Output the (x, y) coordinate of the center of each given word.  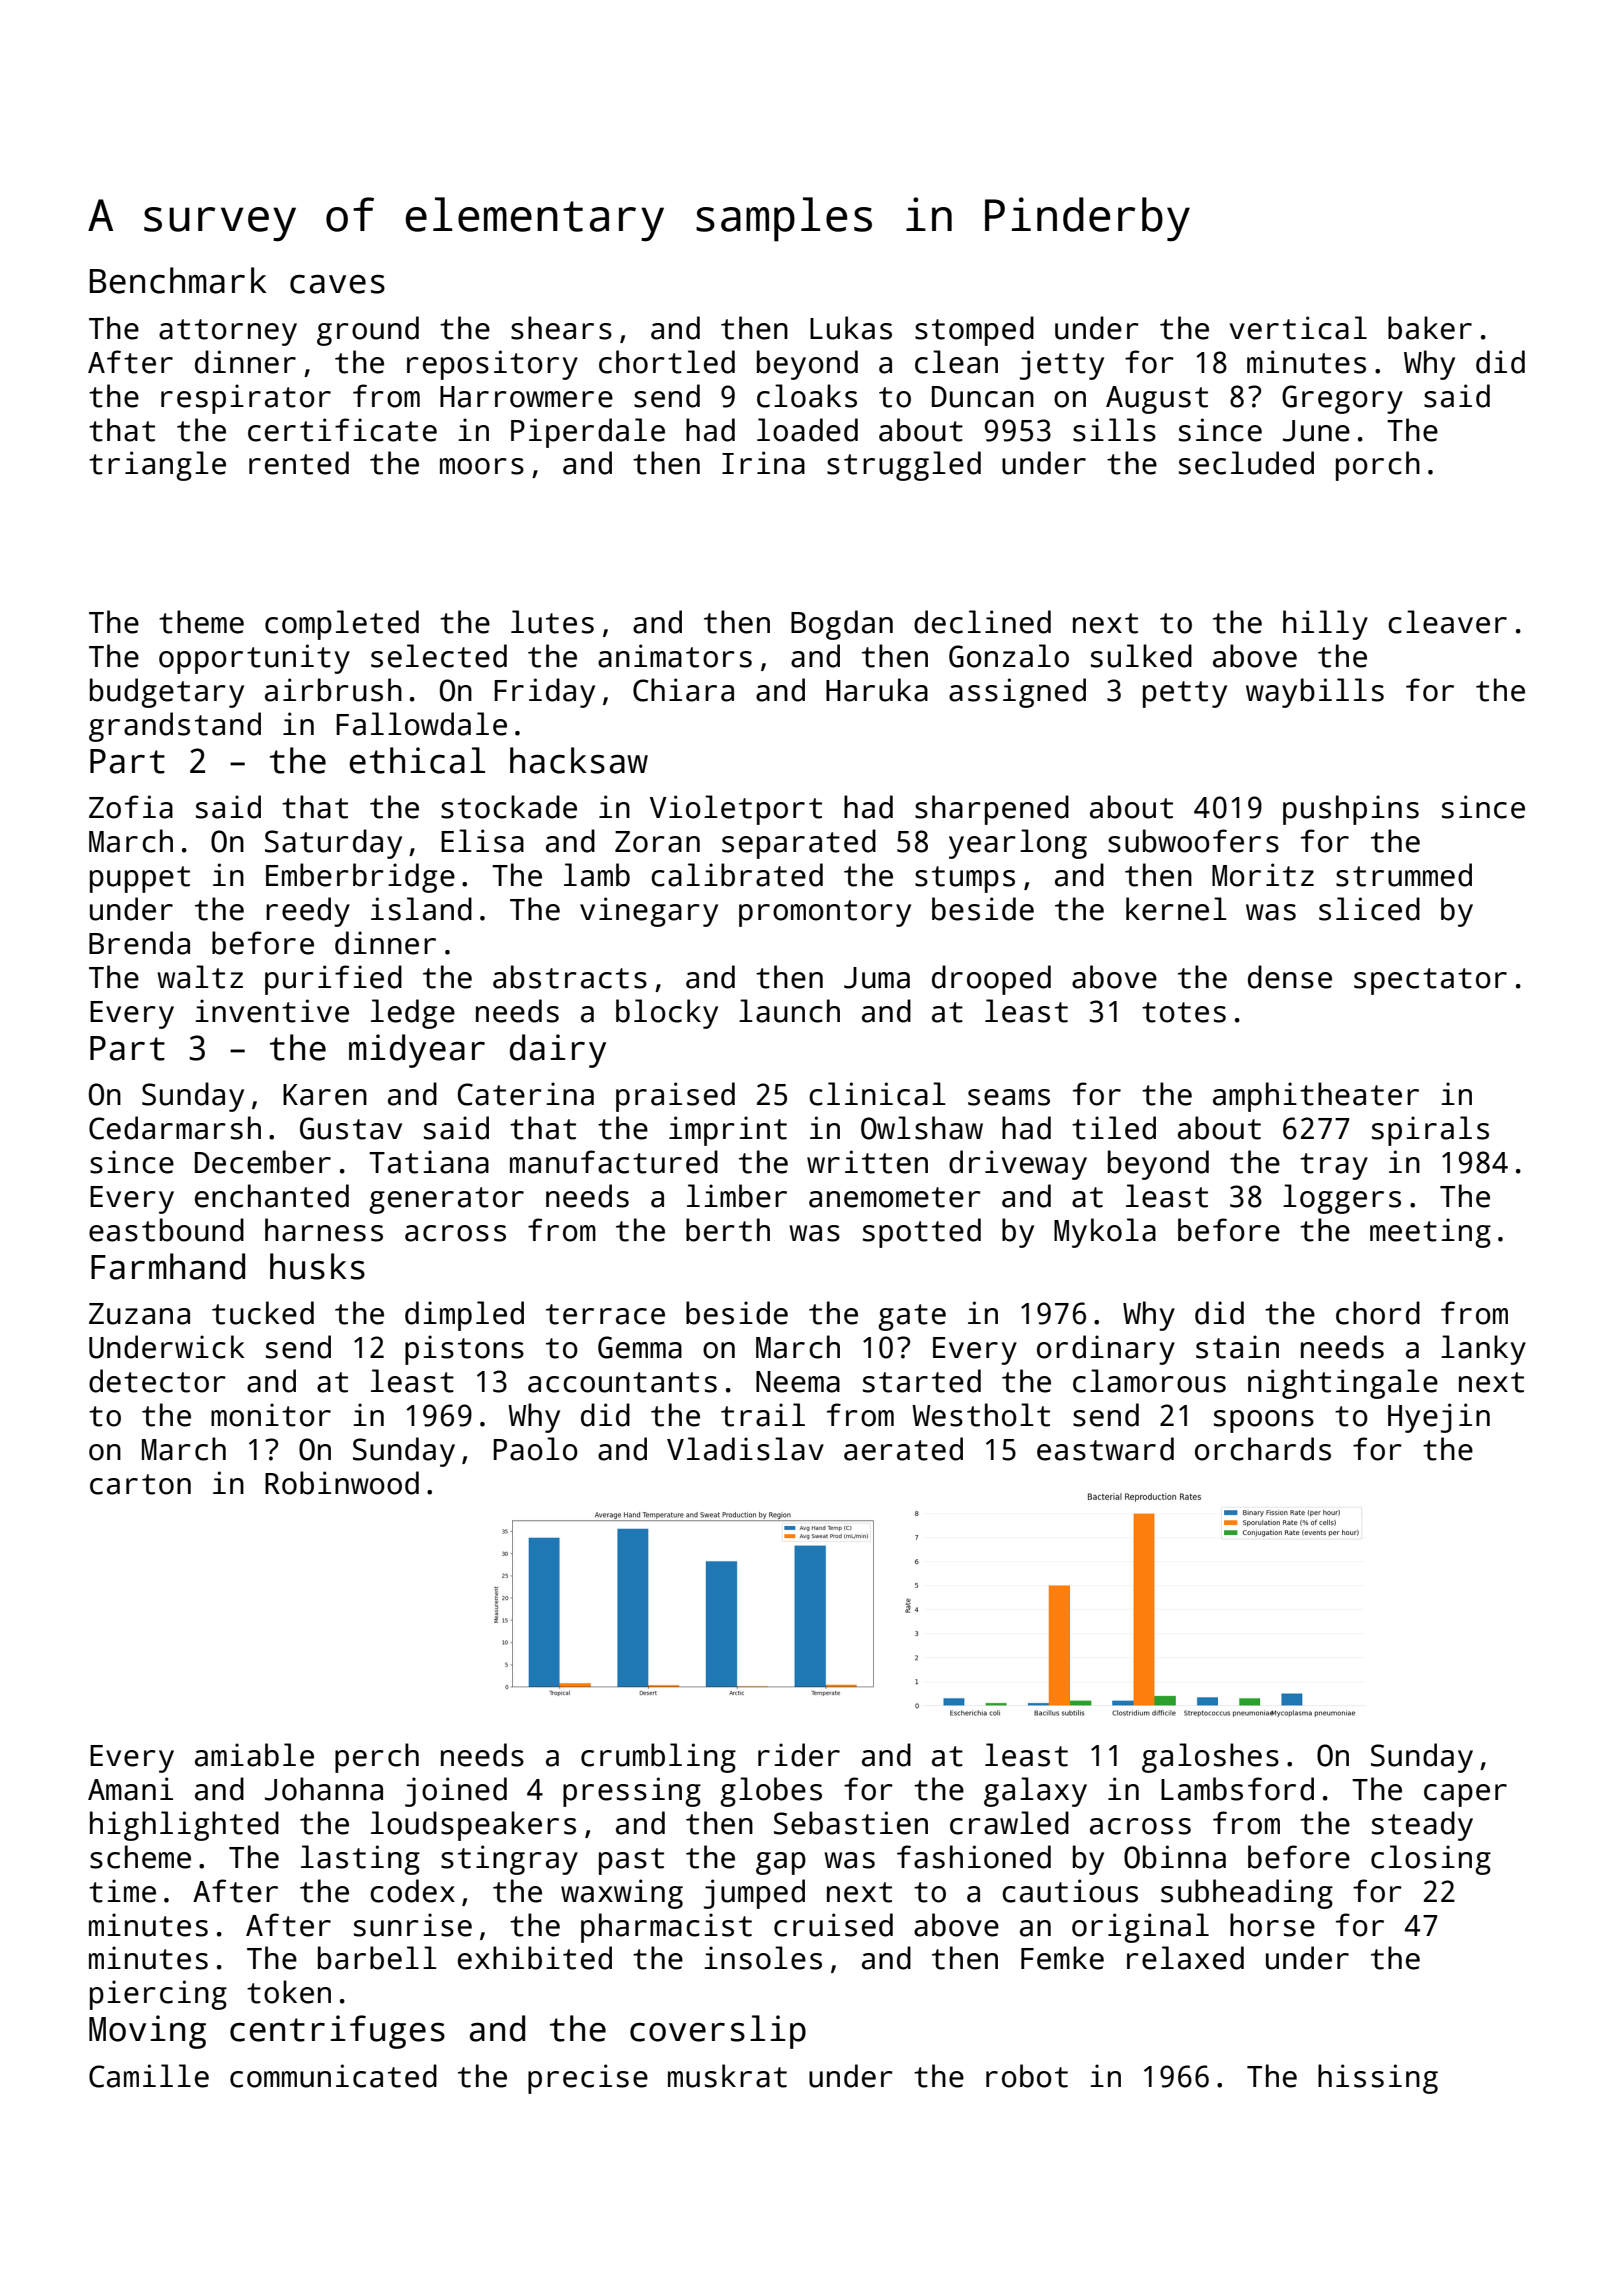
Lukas (851, 328)
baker (1430, 328)
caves (337, 284)
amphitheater (1316, 1097)
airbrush (333, 690)
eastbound (166, 1230)
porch (1378, 466)
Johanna (324, 1789)
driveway (1018, 1165)
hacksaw (579, 760)
